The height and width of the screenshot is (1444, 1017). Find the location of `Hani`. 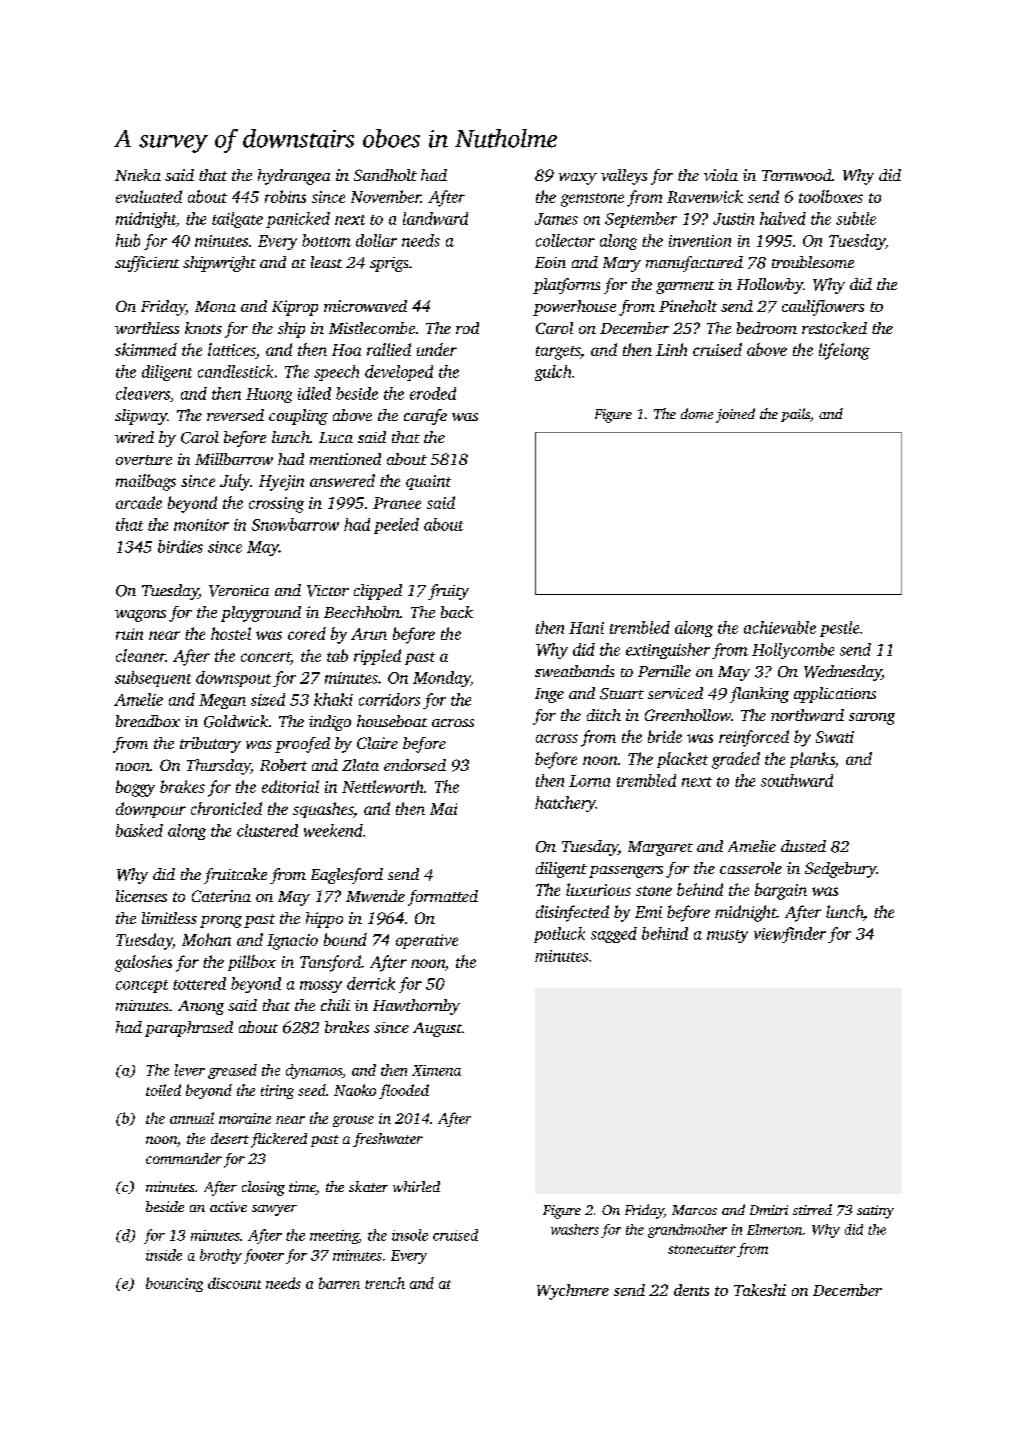

Hani is located at coordinates (586, 628).
